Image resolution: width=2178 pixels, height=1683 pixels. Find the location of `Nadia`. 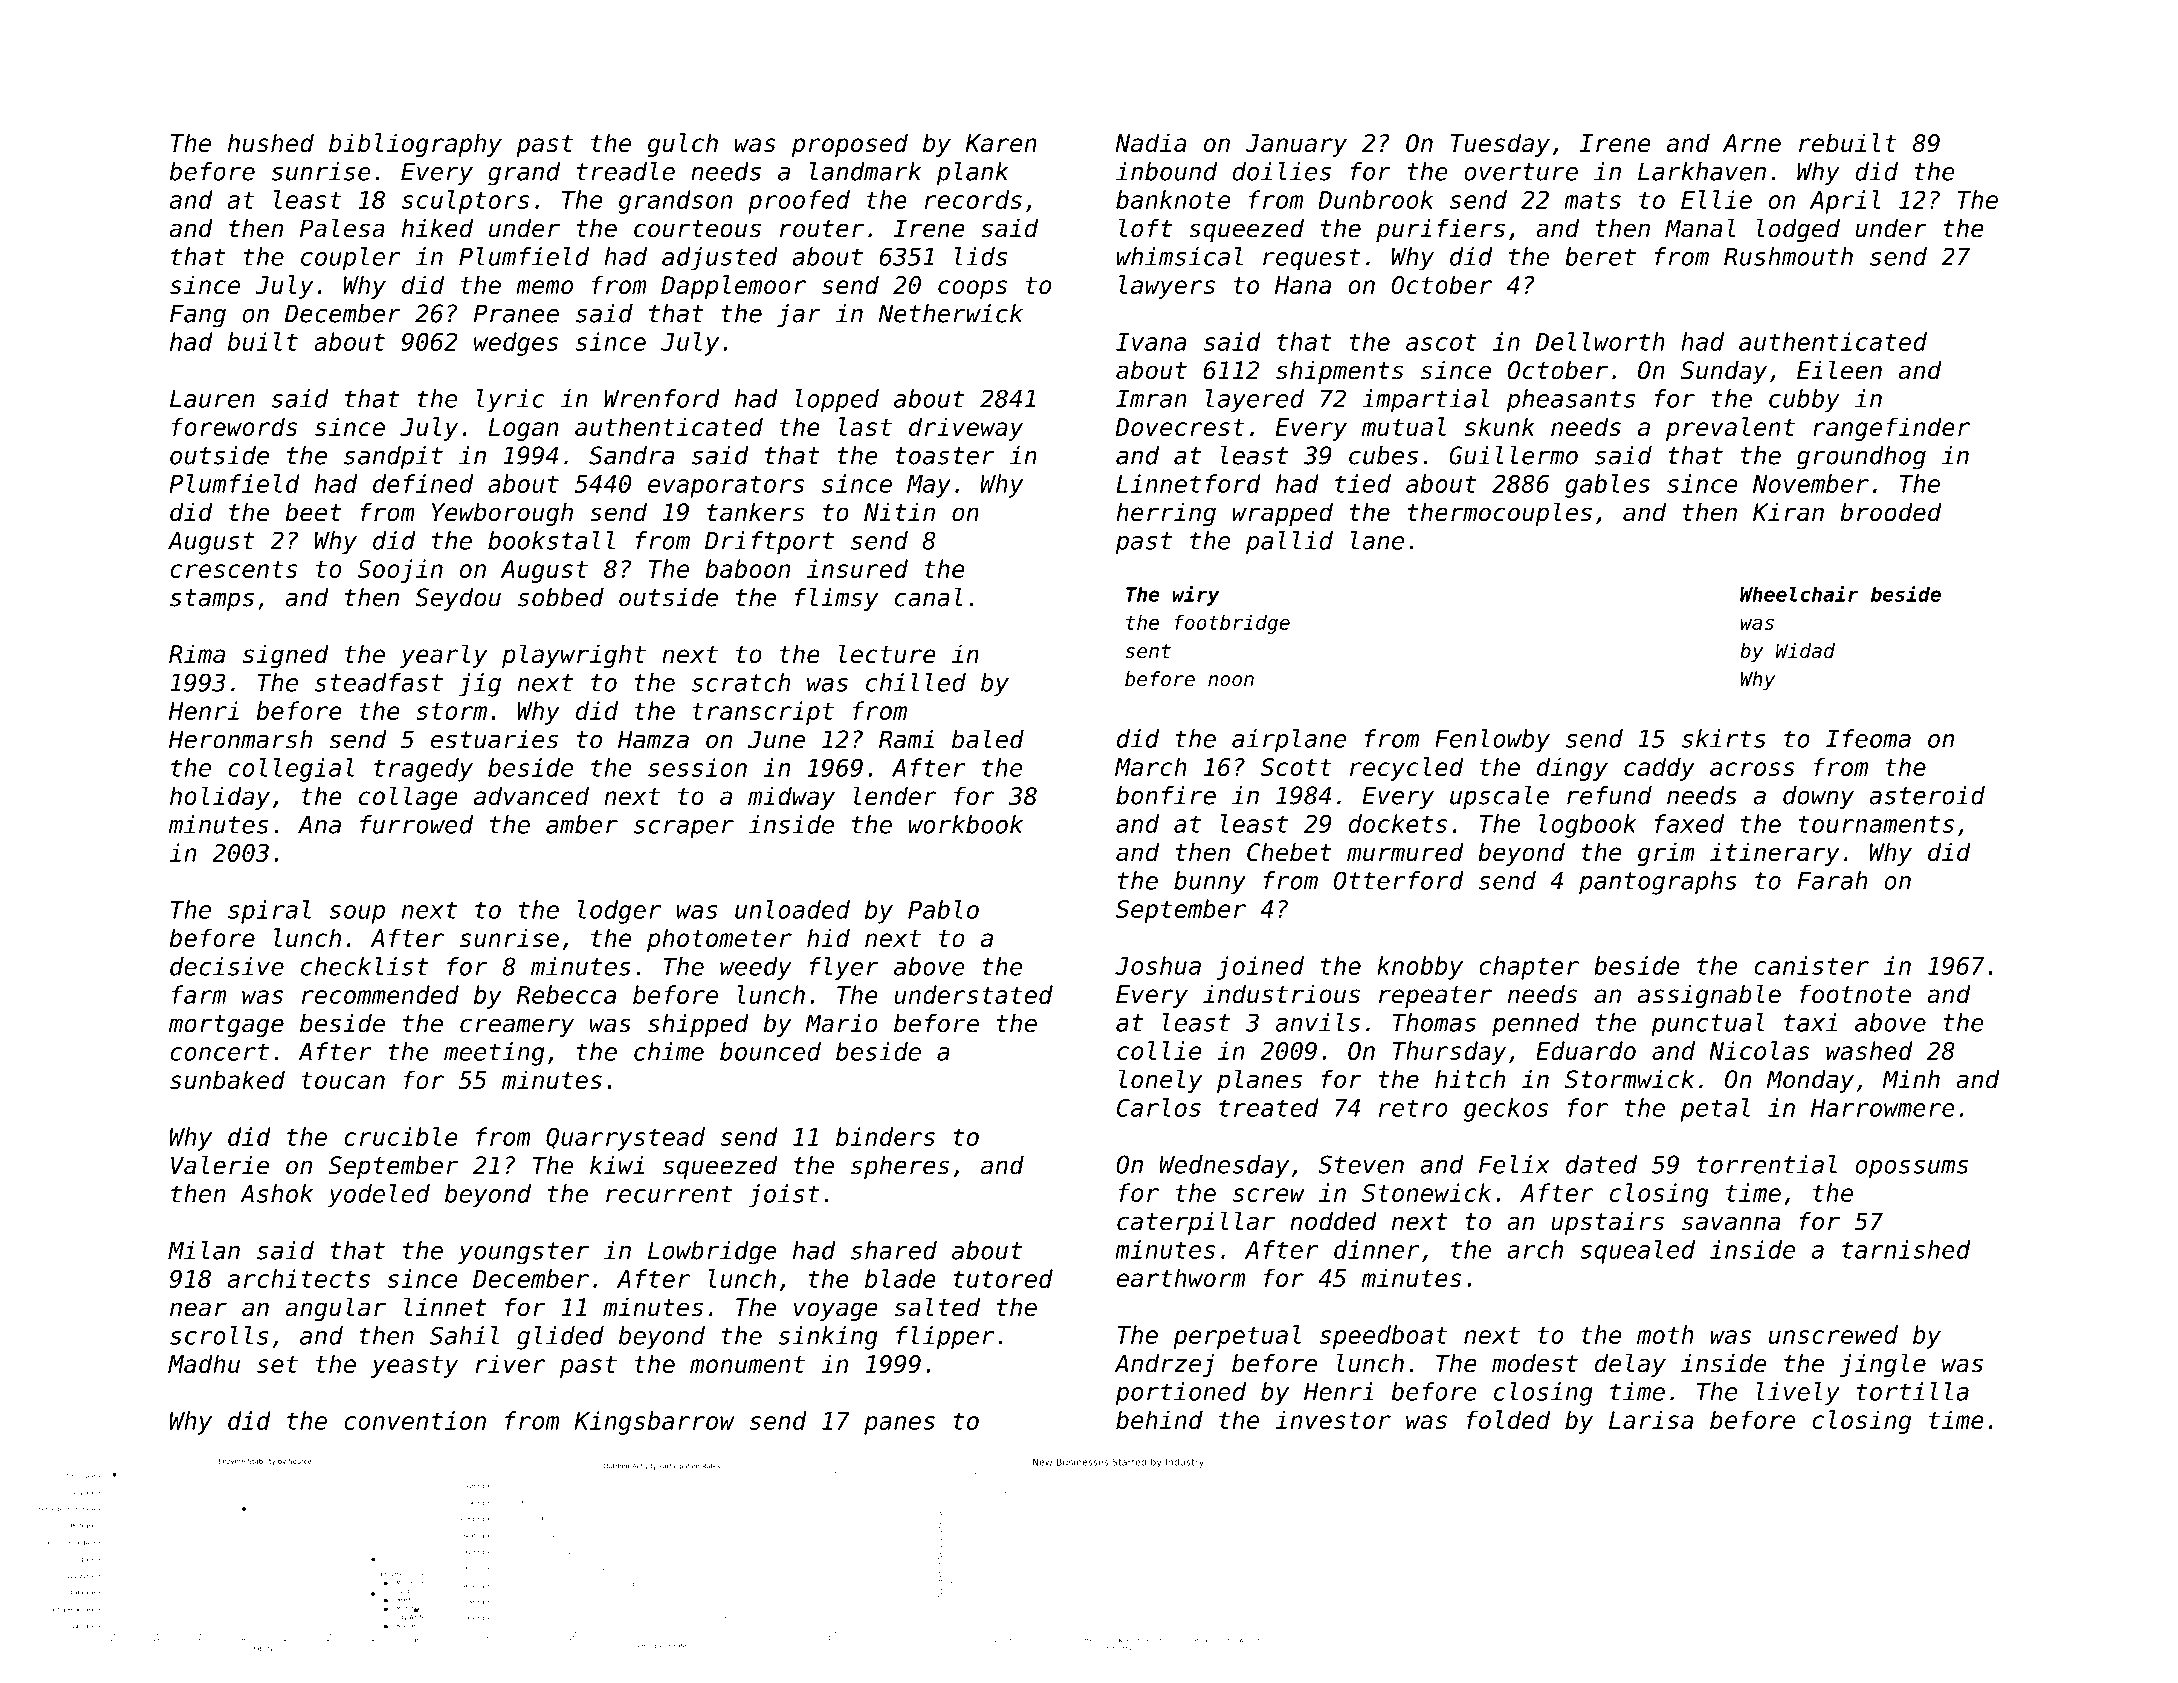

Nadia is located at coordinates (1151, 142).
